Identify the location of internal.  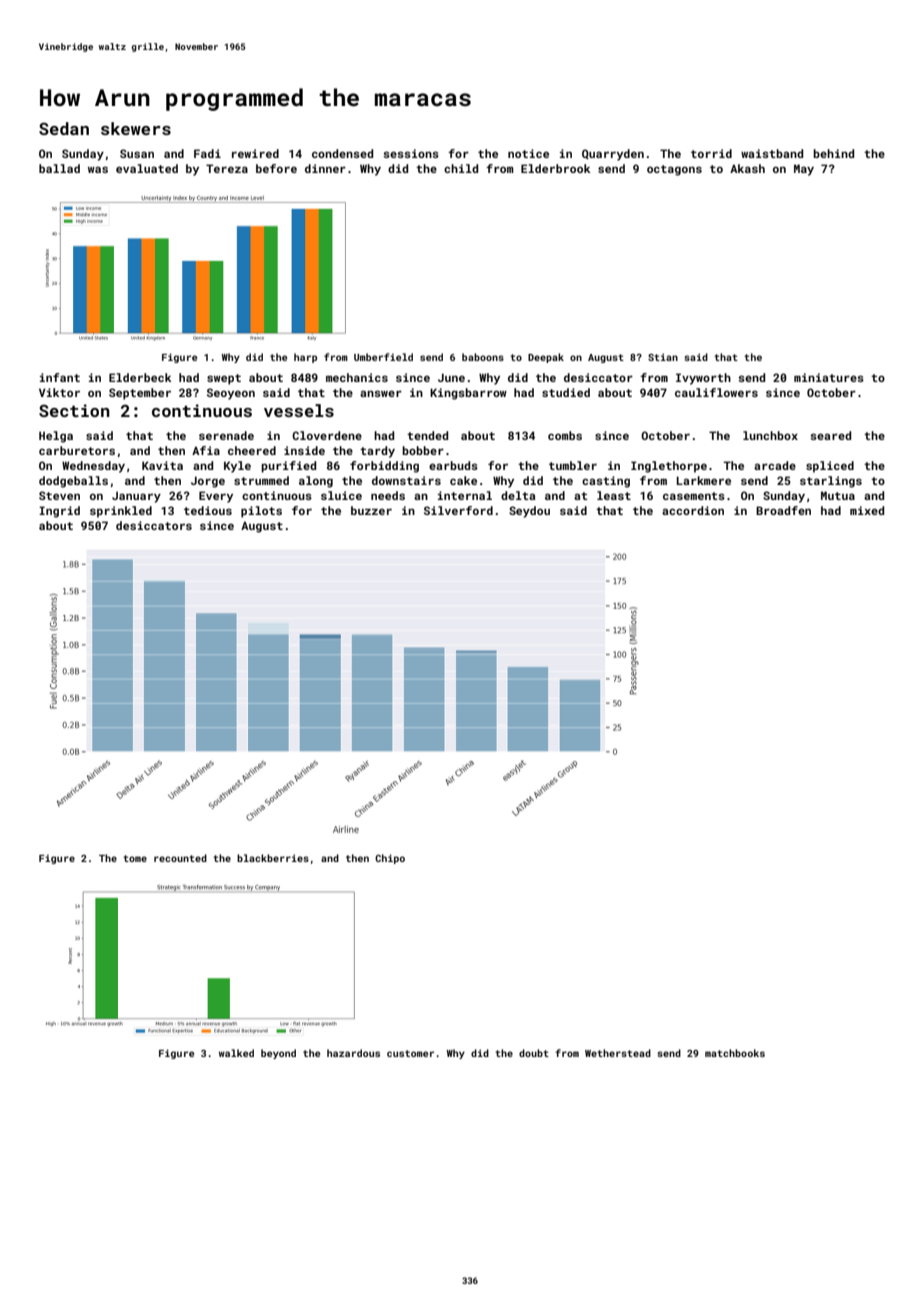
(465, 495).
